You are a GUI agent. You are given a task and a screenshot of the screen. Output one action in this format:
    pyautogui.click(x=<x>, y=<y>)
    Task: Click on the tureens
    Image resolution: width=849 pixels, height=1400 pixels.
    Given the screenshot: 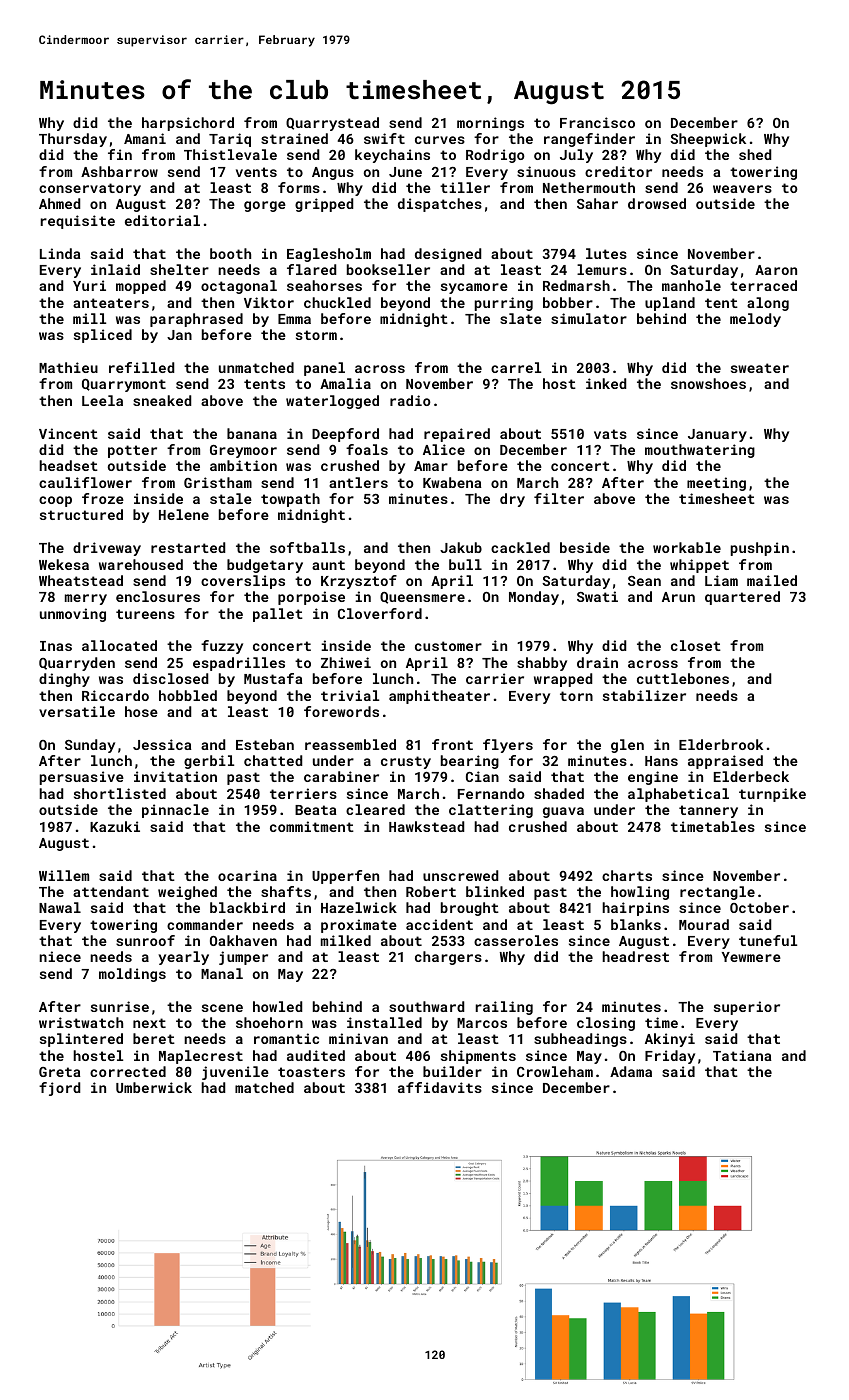 What is the action you would take?
    pyautogui.click(x=145, y=614)
